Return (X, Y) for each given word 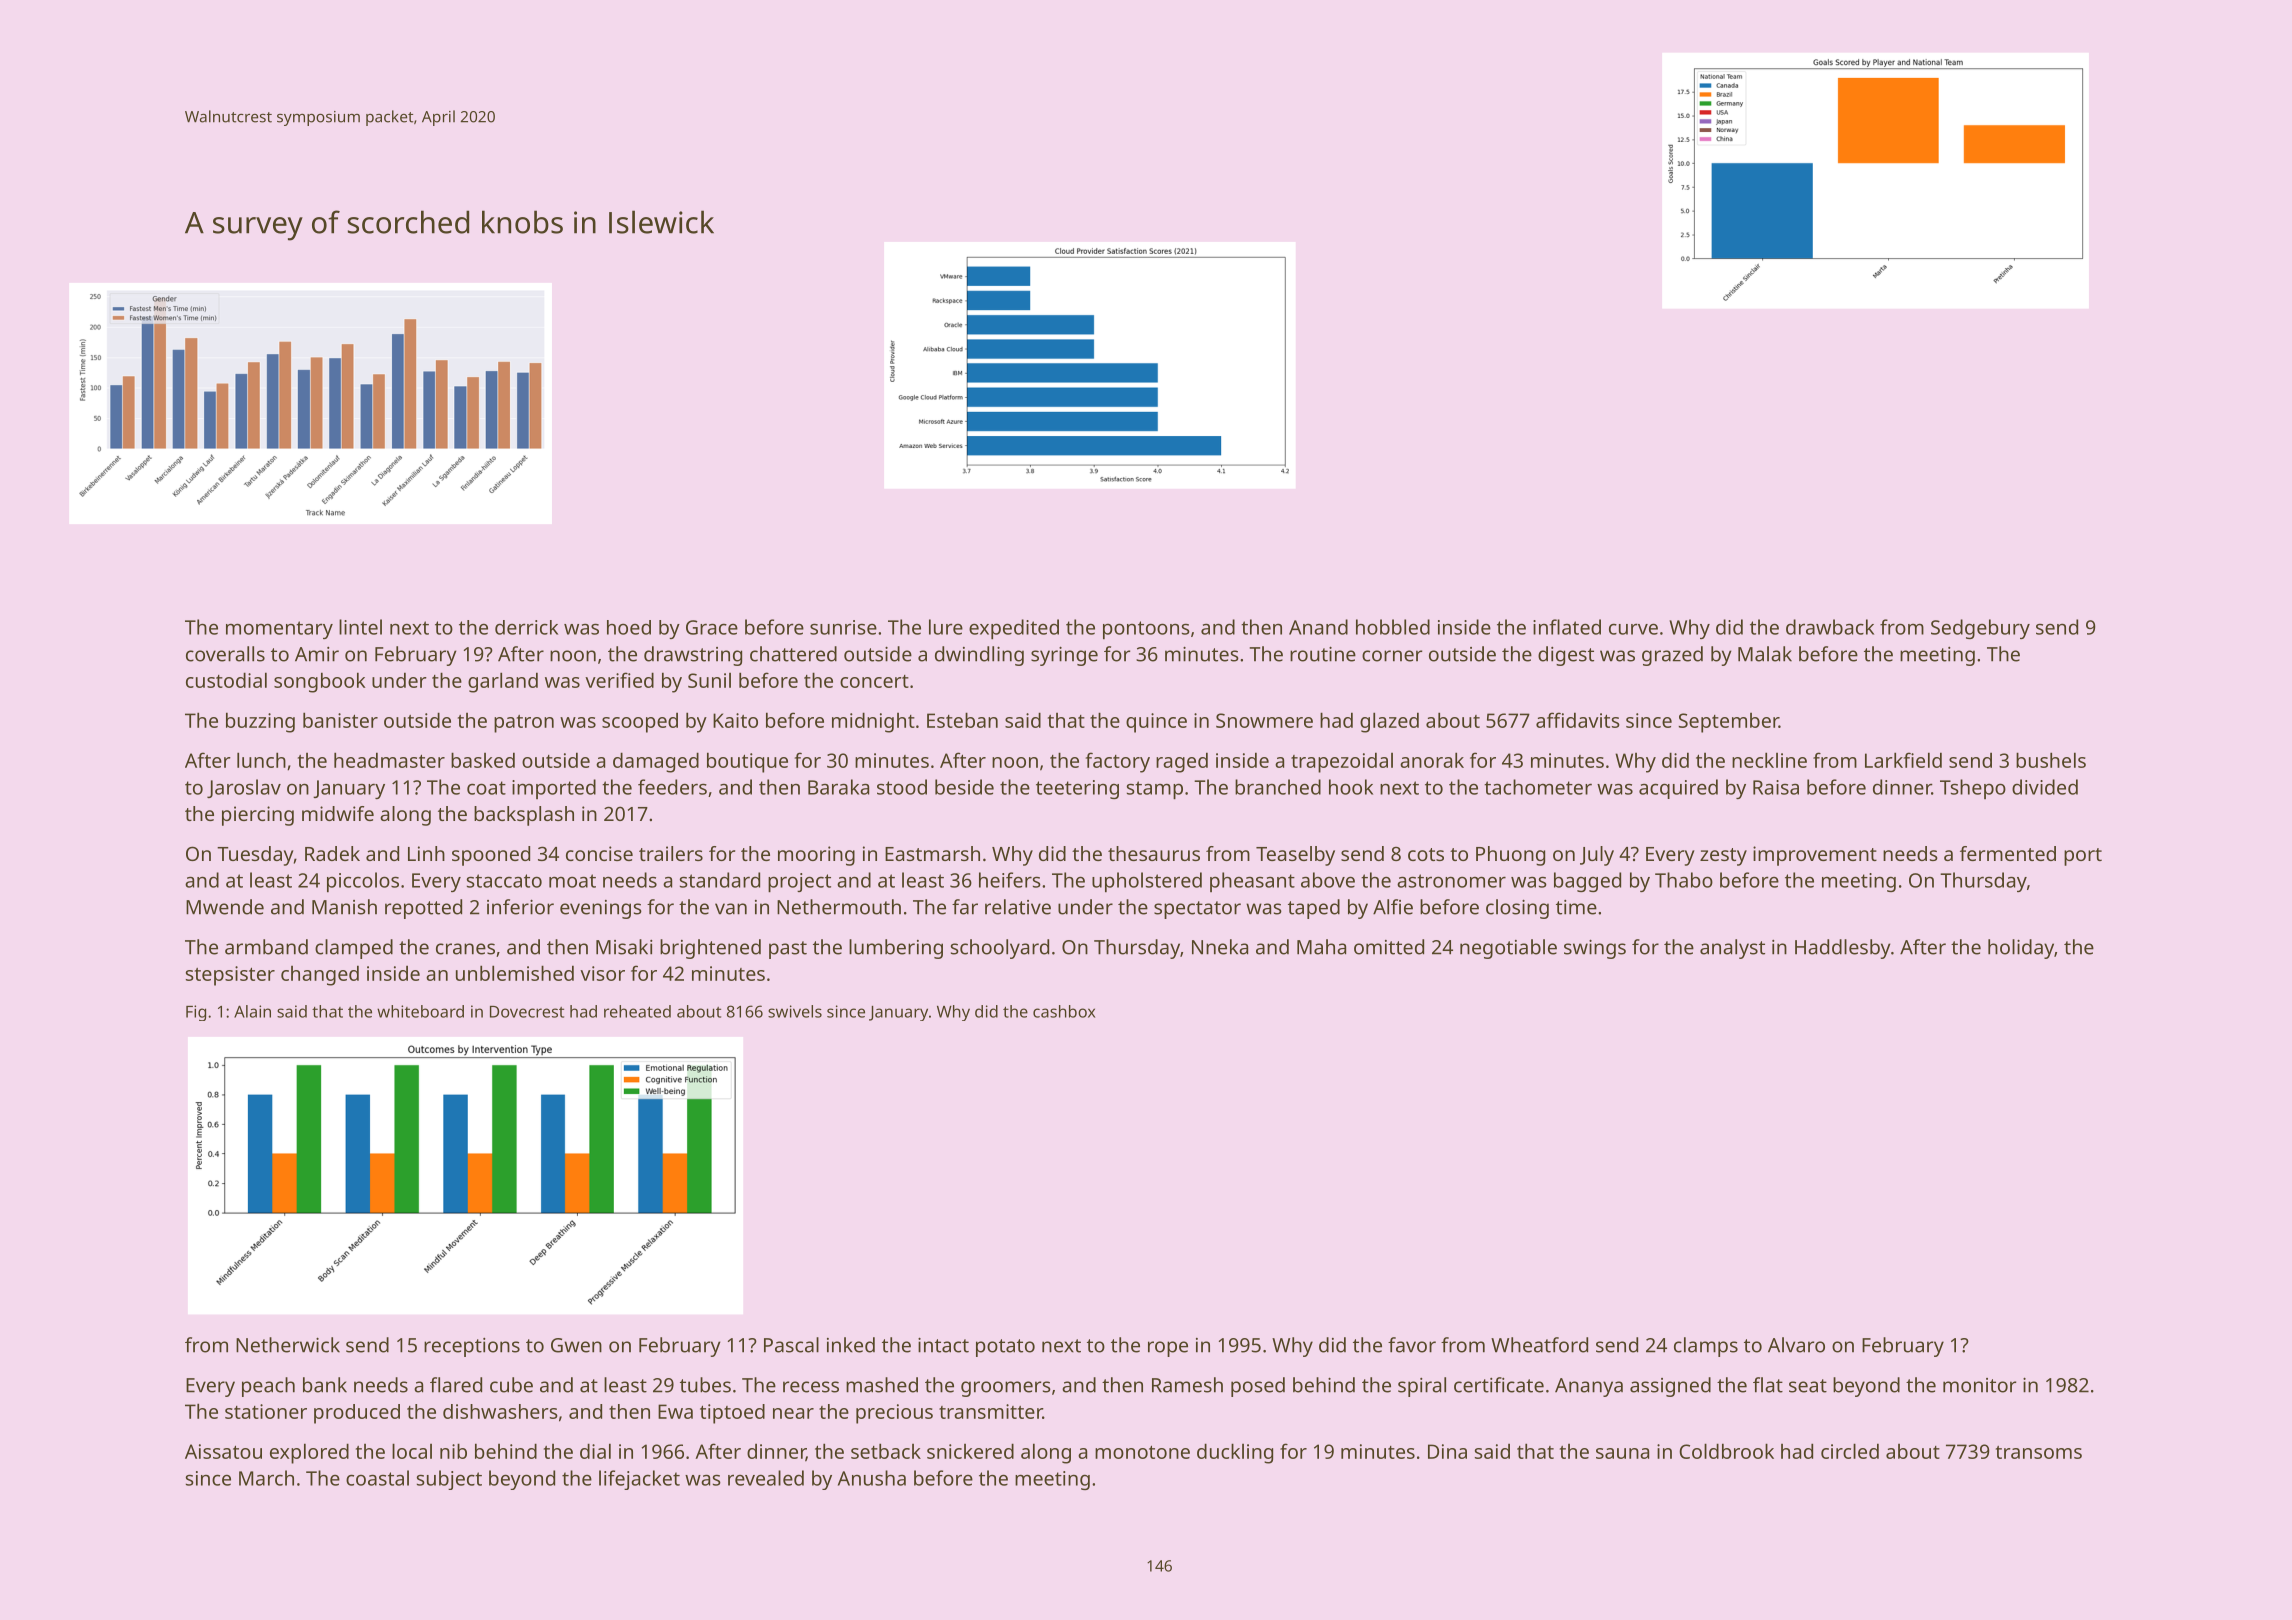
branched (1278, 787)
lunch (261, 760)
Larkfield (1903, 760)
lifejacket (639, 1480)
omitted (1389, 947)
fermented (2008, 853)
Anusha (872, 1478)
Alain (252, 1011)
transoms (2039, 1452)
